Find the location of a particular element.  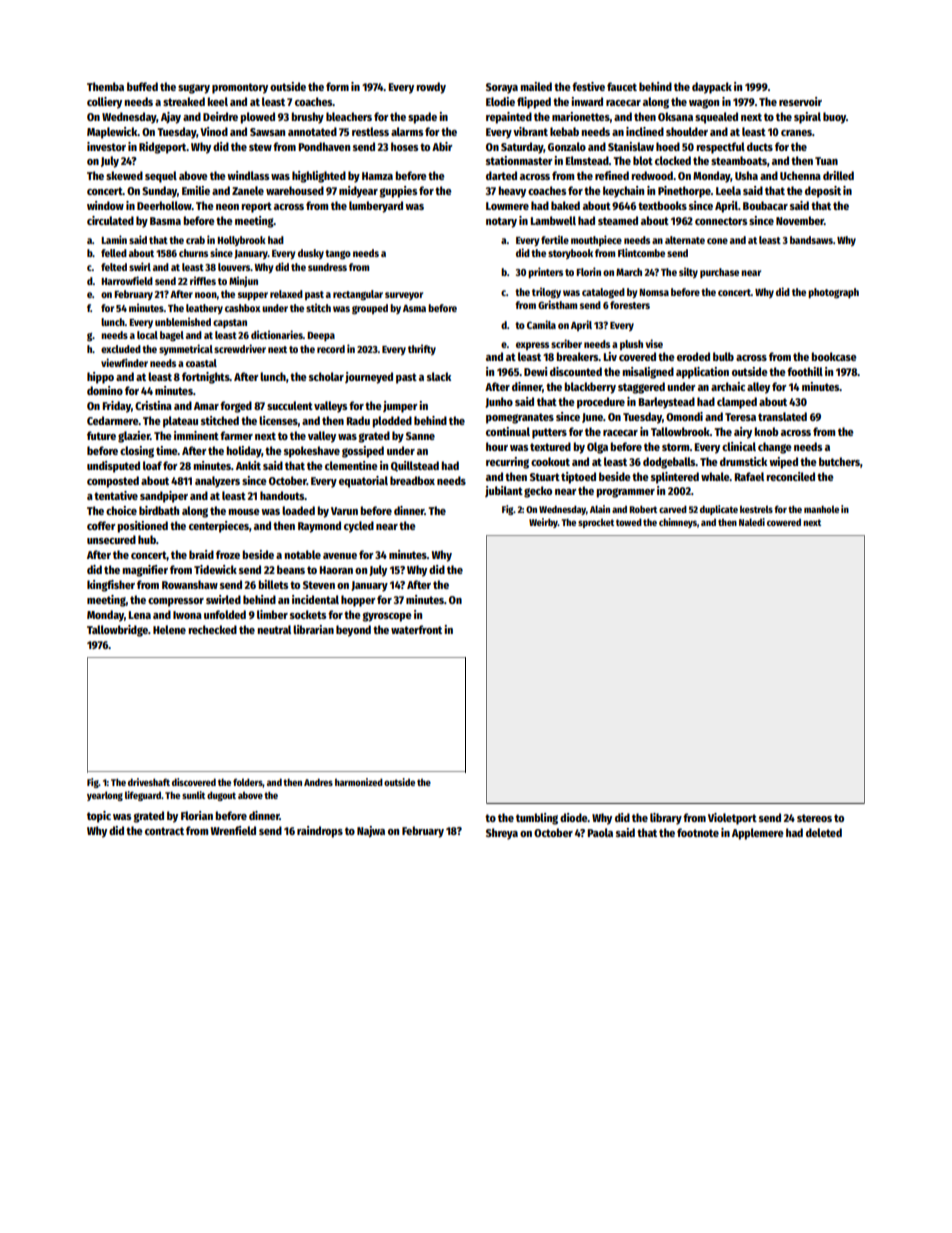

rowdy is located at coordinates (431, 88).
